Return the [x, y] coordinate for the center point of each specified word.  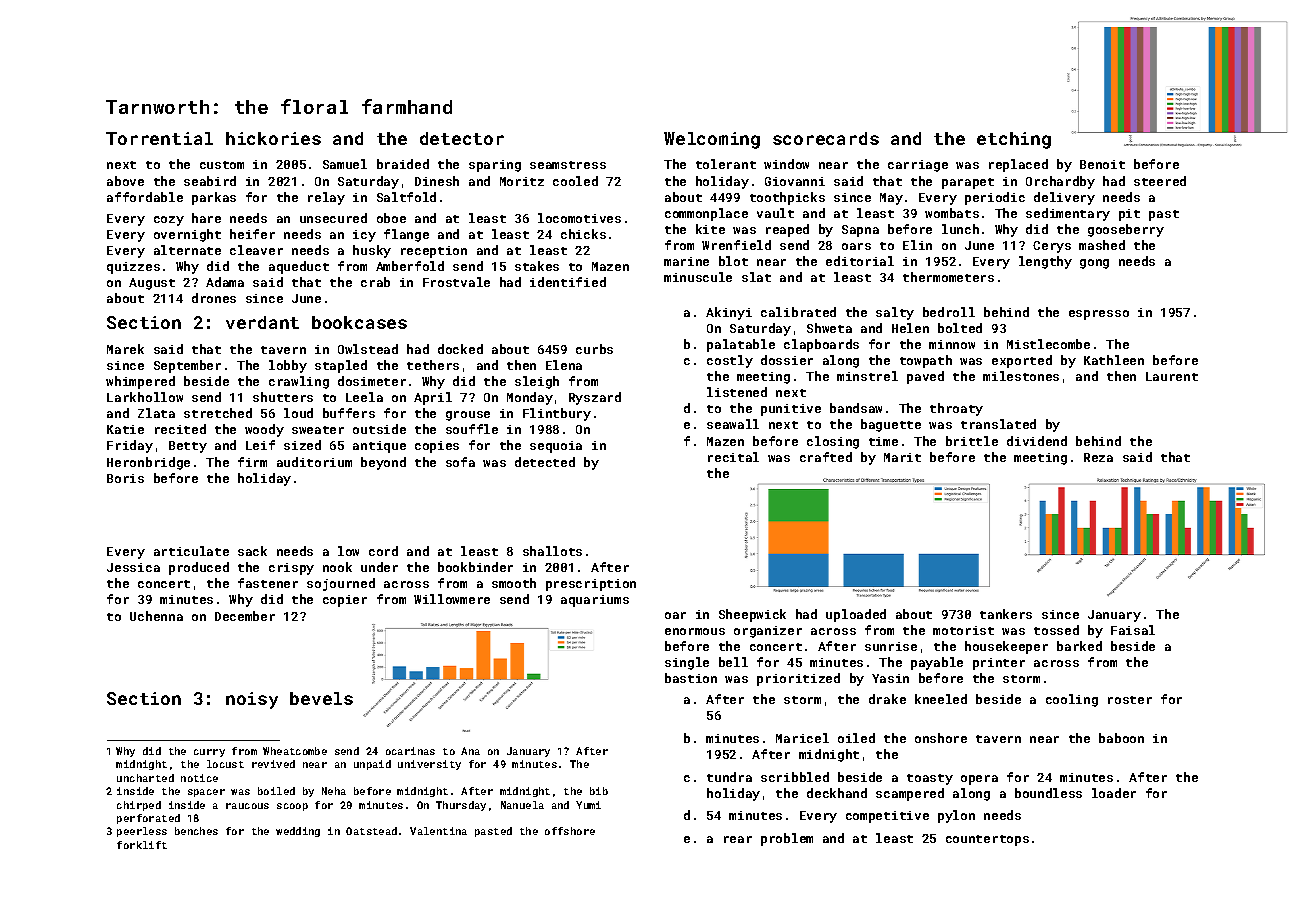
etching [1014, 140]
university [429, 765]
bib [599, 791]
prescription [591, 585]
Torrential [159, 138]
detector [462, 138]
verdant [262, 322]
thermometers [948, 277]
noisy [252, 700]
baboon [1121, 738]
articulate [191, 551]
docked [460, 349]
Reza [1098, 457]
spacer [206, 793]
